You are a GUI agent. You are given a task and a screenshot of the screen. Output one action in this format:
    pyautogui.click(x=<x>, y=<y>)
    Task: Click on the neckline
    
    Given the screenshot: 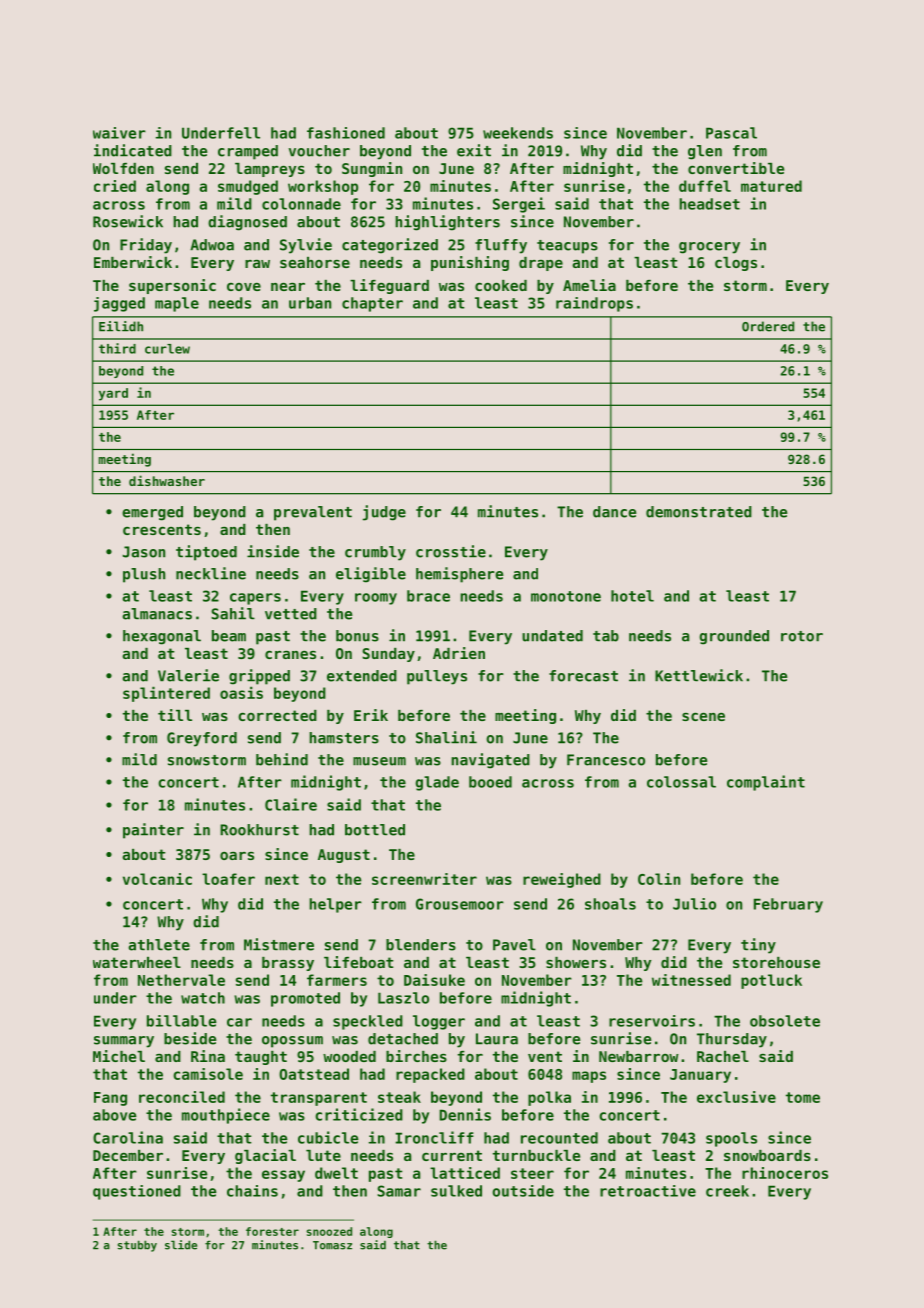 What is the action you would take?
    pyautogui.click(x=211, y=573)
